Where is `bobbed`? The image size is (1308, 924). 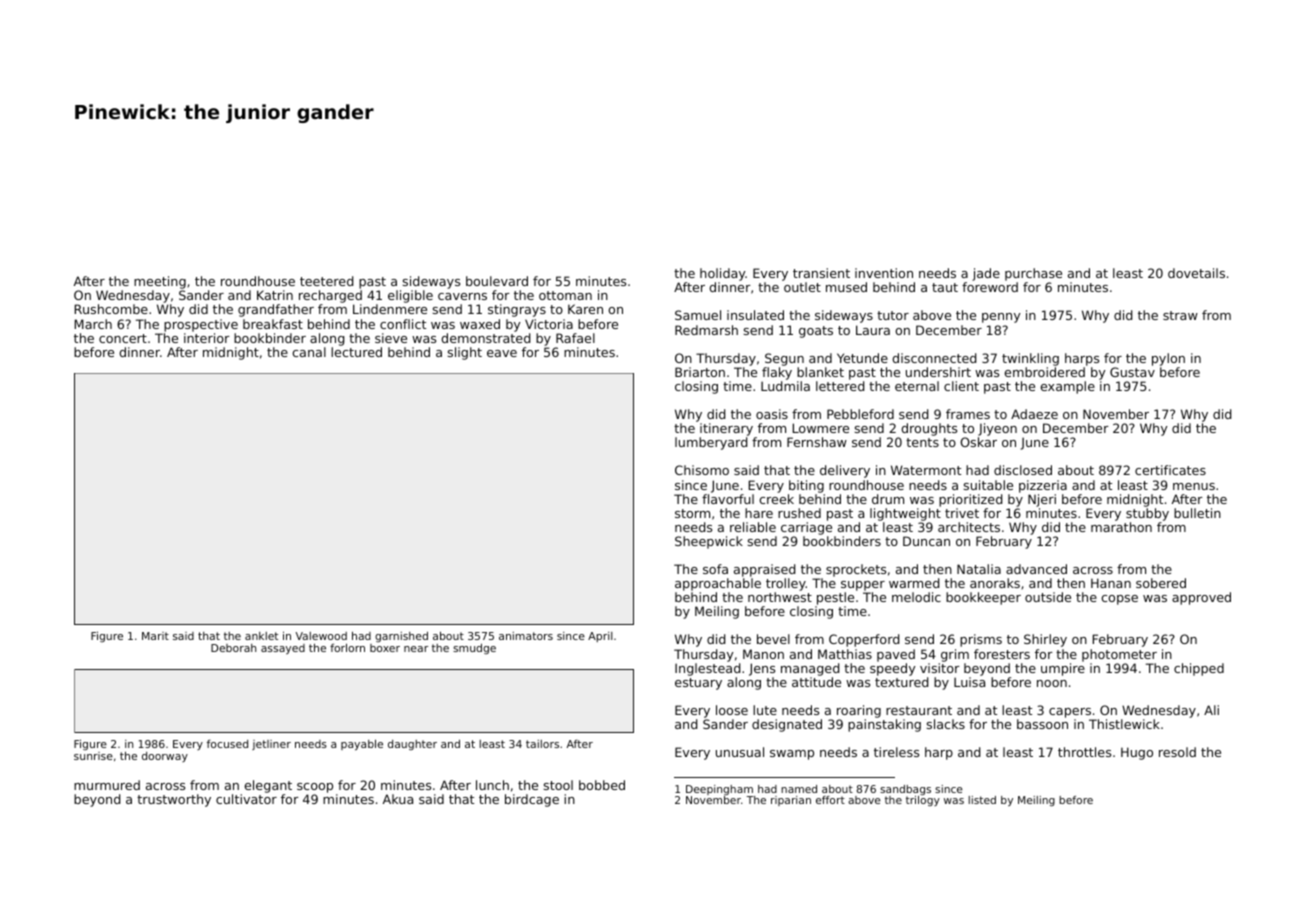 bobbed is located at coordinates (602, 785).
